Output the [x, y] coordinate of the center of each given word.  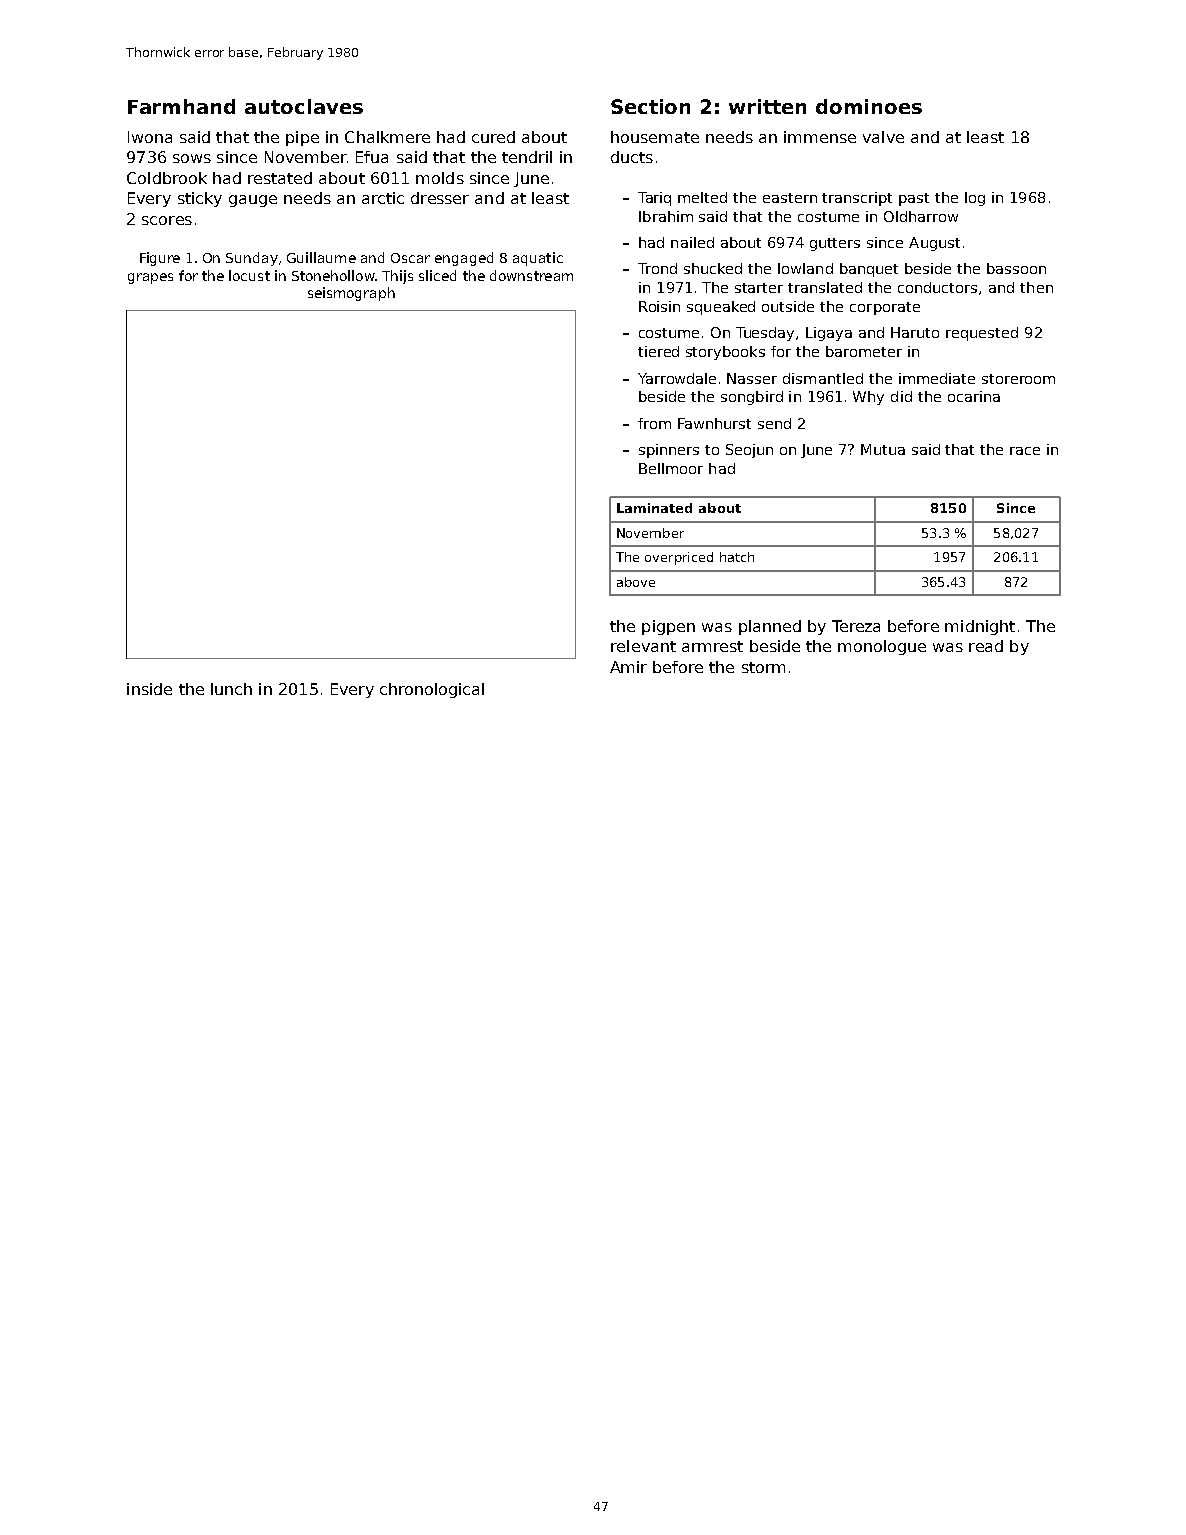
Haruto [915, 332]
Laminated [654, 508]
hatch [737, 557]
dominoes [869, 106]
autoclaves [304, 106]
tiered [658, 351]
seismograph [351, 294]
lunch [231, 689]
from [654, 423]
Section [650, 106]
